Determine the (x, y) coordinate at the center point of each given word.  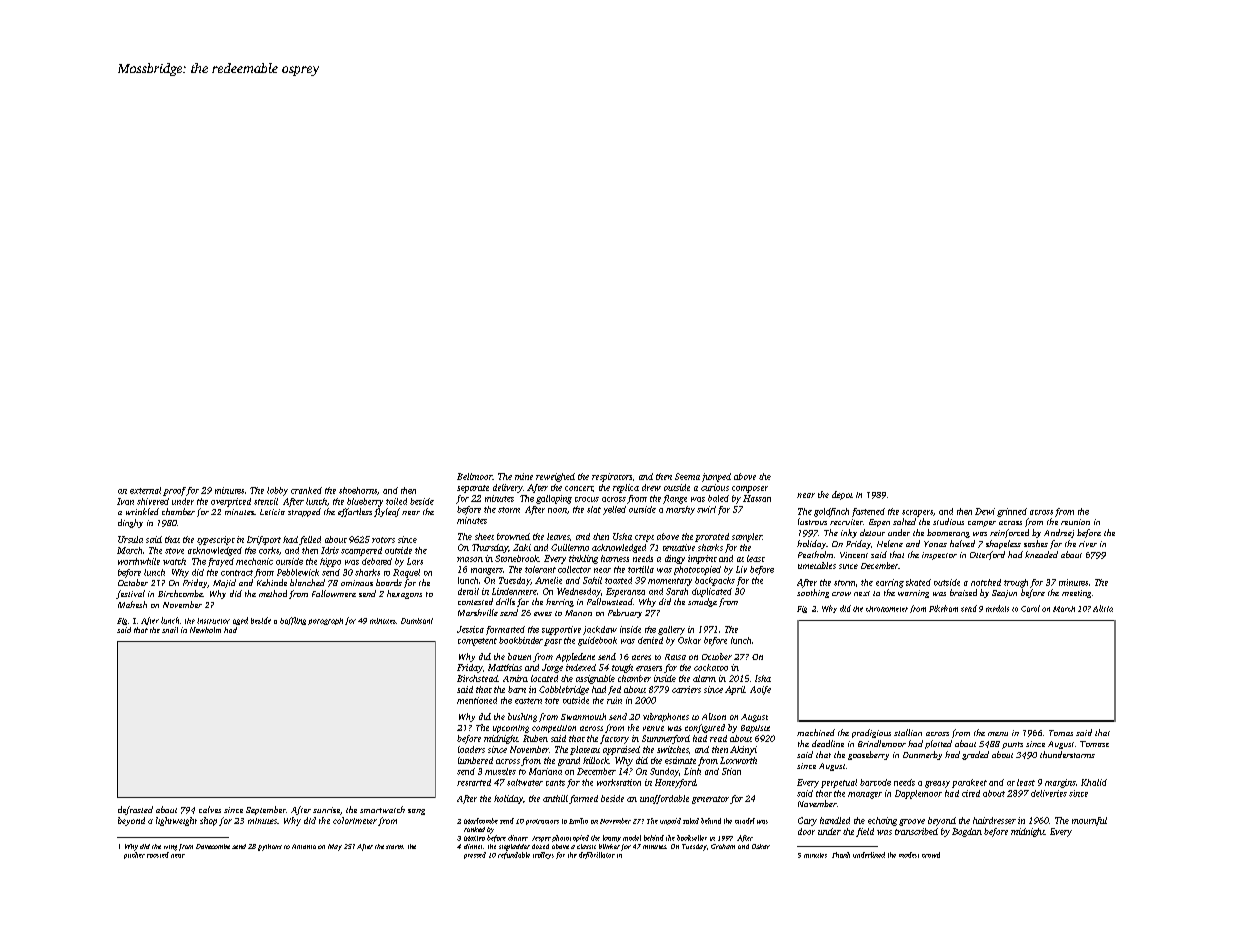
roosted (158, 855)
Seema (687, 476)
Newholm (205, 630)
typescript (216, 540)
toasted (618, 580)
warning (913, 594)
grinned (1012, 512)
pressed (475, 855)
